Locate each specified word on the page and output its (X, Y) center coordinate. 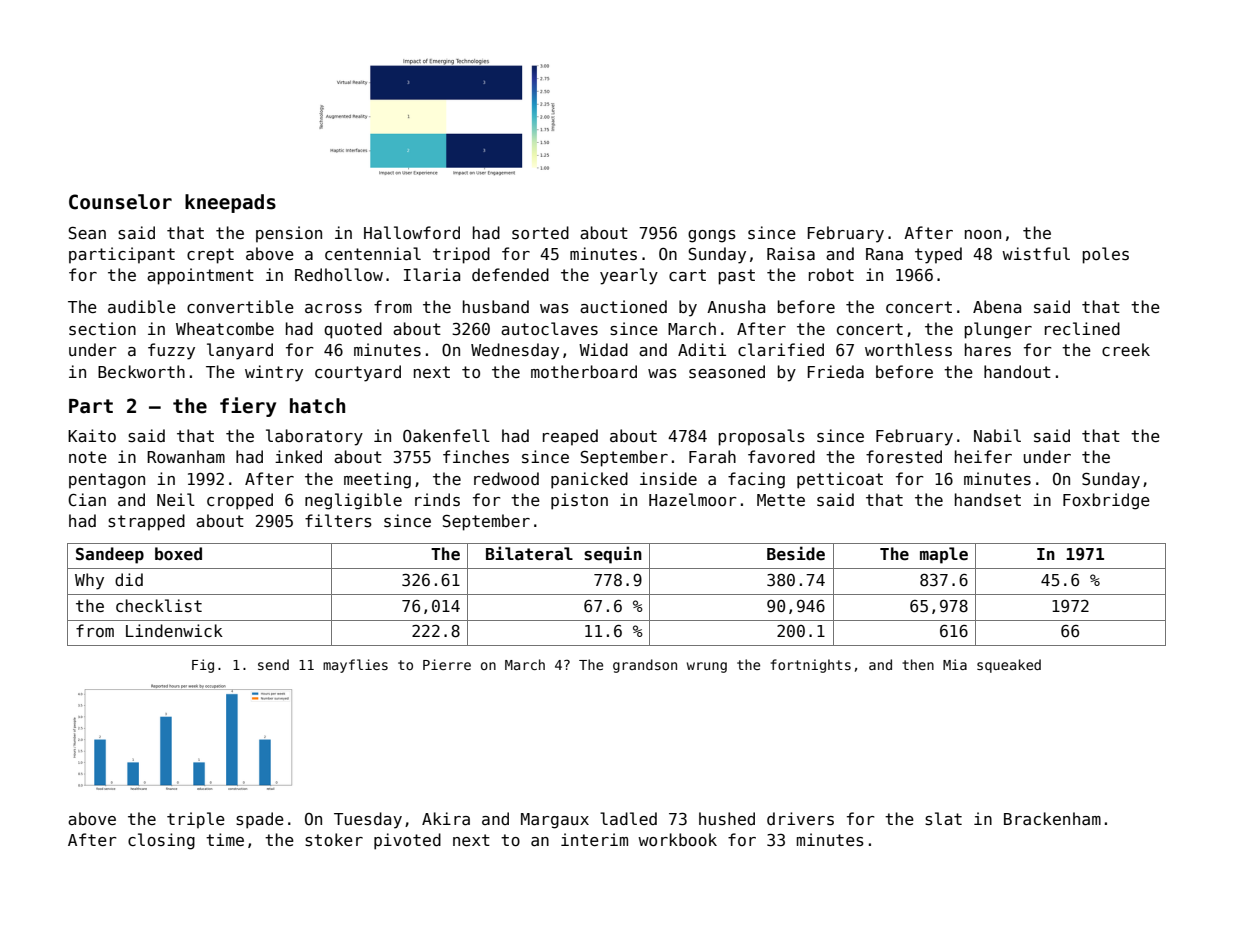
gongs (712, 236)
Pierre (447, 664)
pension (289, 234)
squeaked (1009, 666)
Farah (712, 456)
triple (196, 820)
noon (983, 234)
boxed (178, 554)
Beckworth (141, 371)
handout (1017, 371)
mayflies (355, 666)
